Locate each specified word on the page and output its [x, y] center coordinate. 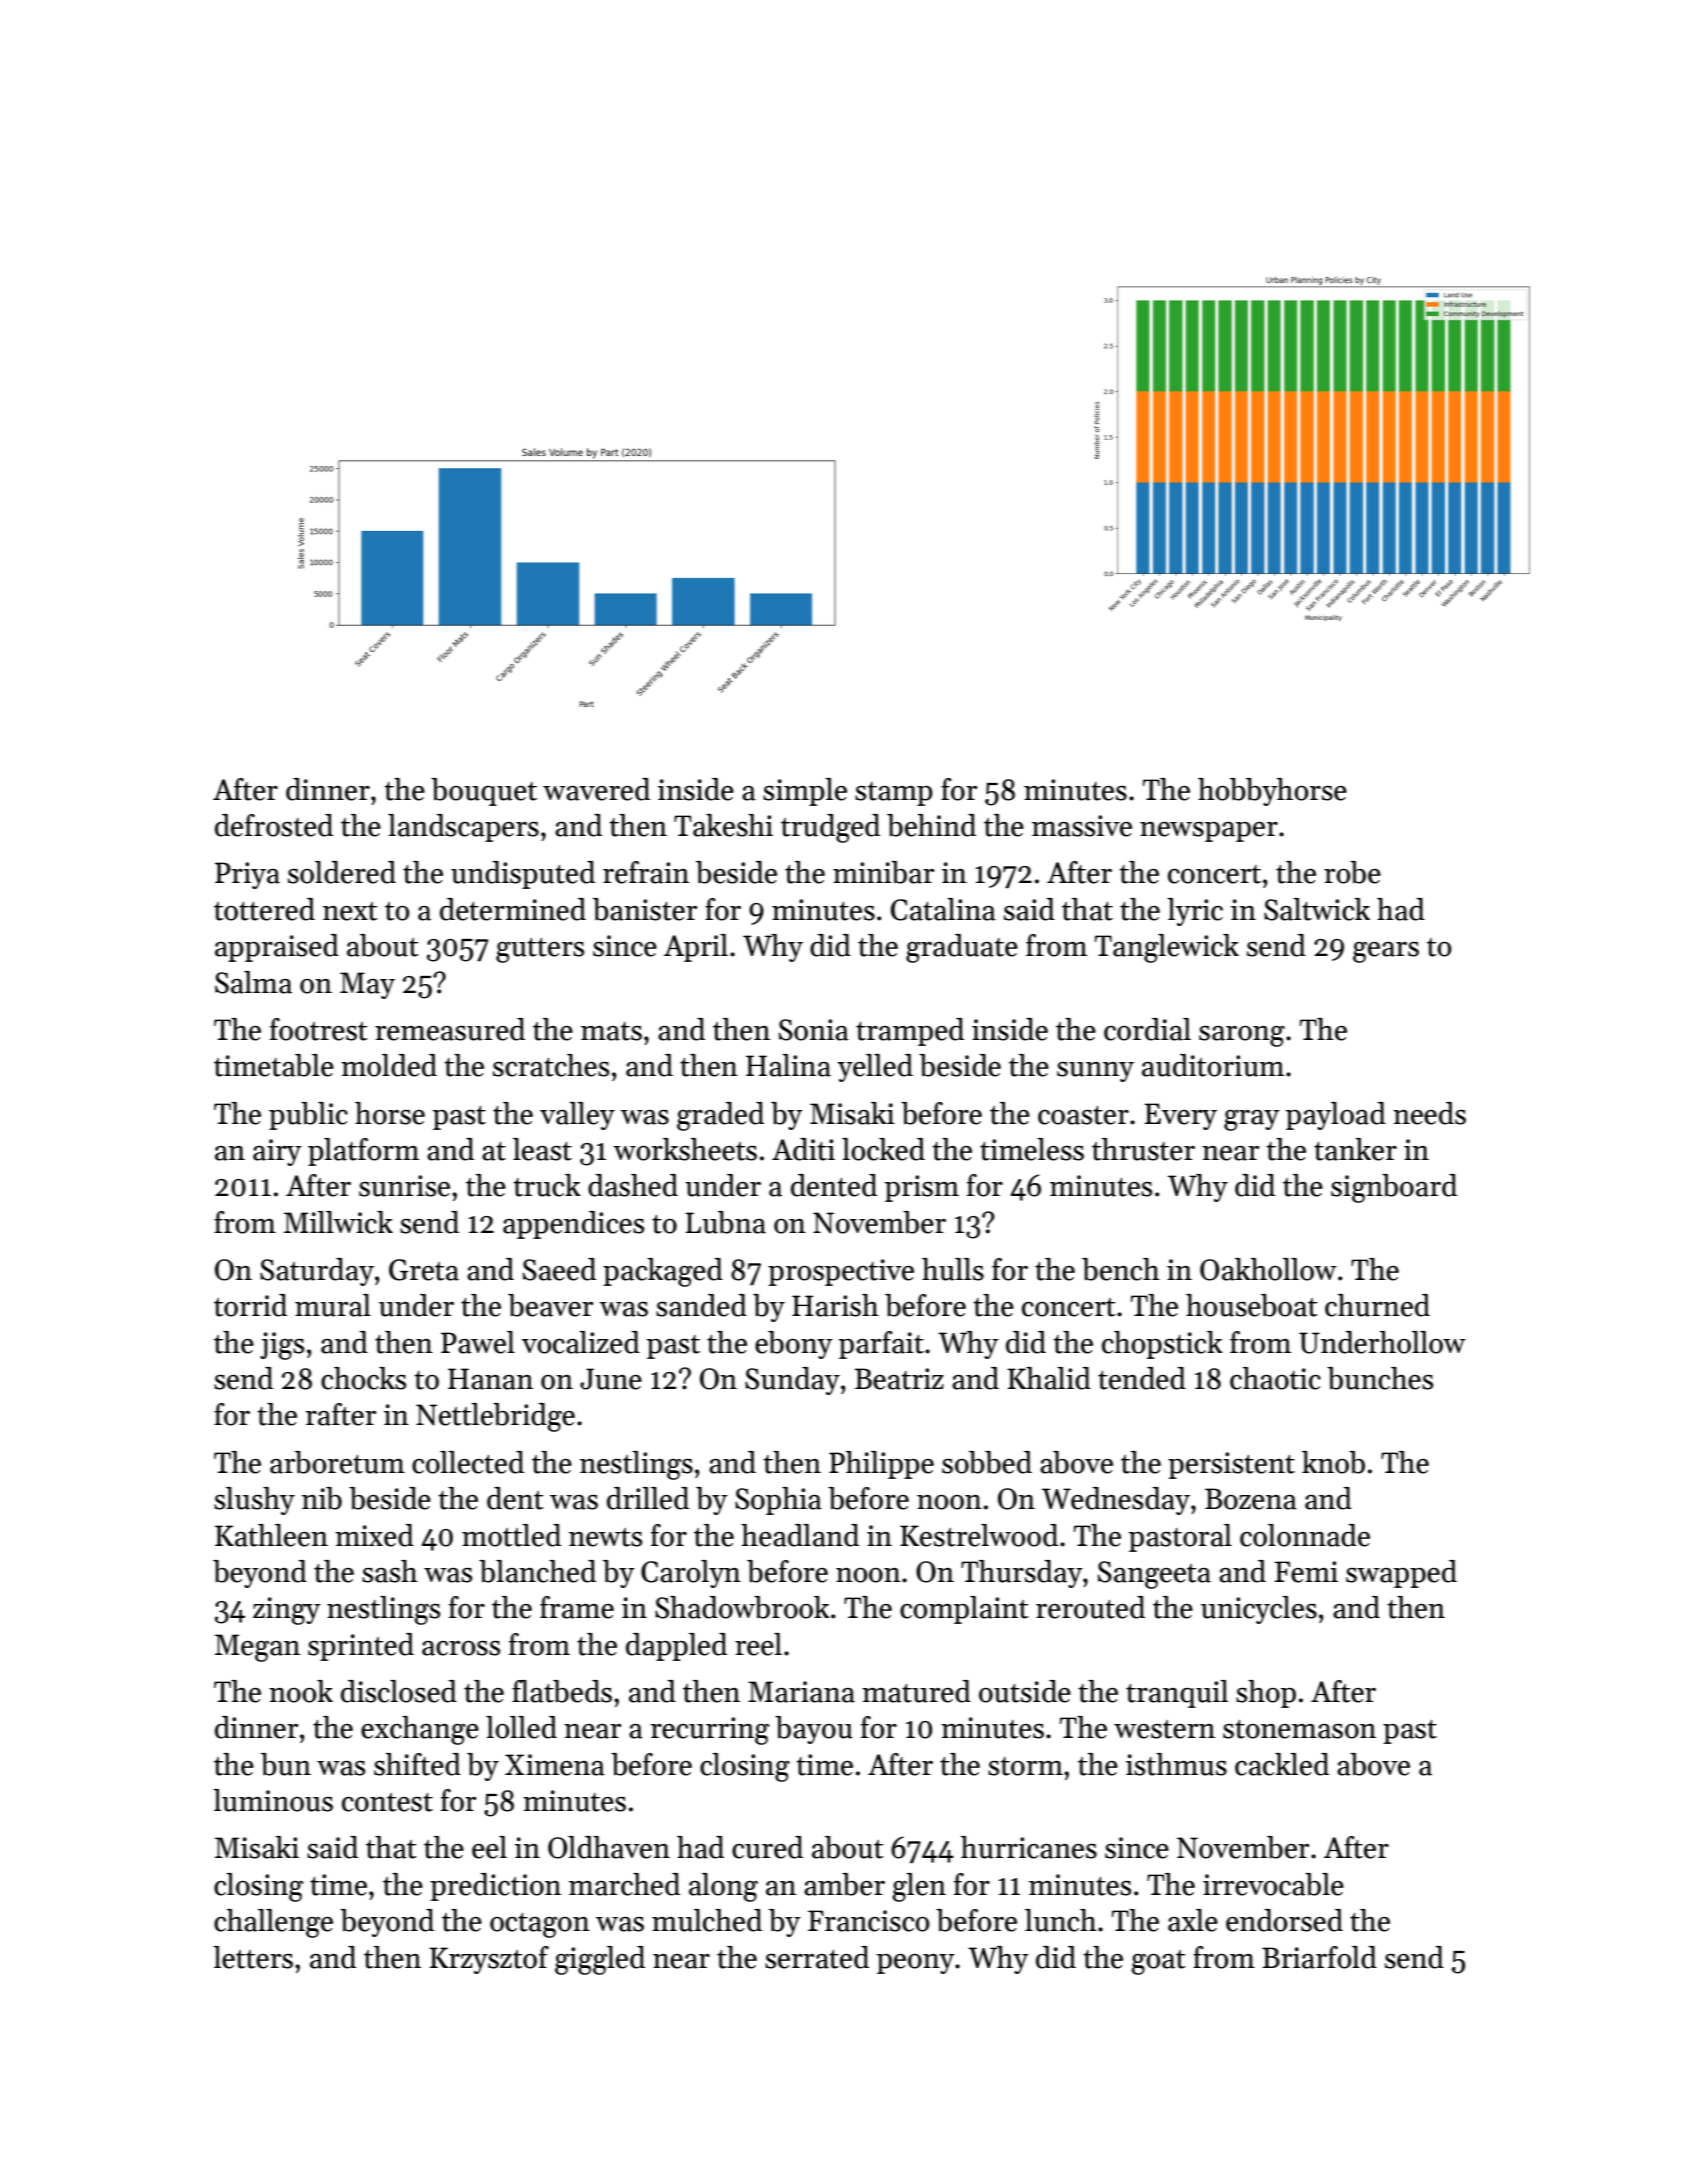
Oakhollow [1268, 1269]
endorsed [1284, 1920]
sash [390, 1571]
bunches [1380, 1378]
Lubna [725, 1222]
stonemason [1299, 1729]
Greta [424, 1270]
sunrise [404, 1186]
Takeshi [723, 825]
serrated [817, 1957]
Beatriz [899, 1379]
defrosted [274, 825]
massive [1082, 826]
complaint [964, 1610]
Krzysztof [489, 1960]
